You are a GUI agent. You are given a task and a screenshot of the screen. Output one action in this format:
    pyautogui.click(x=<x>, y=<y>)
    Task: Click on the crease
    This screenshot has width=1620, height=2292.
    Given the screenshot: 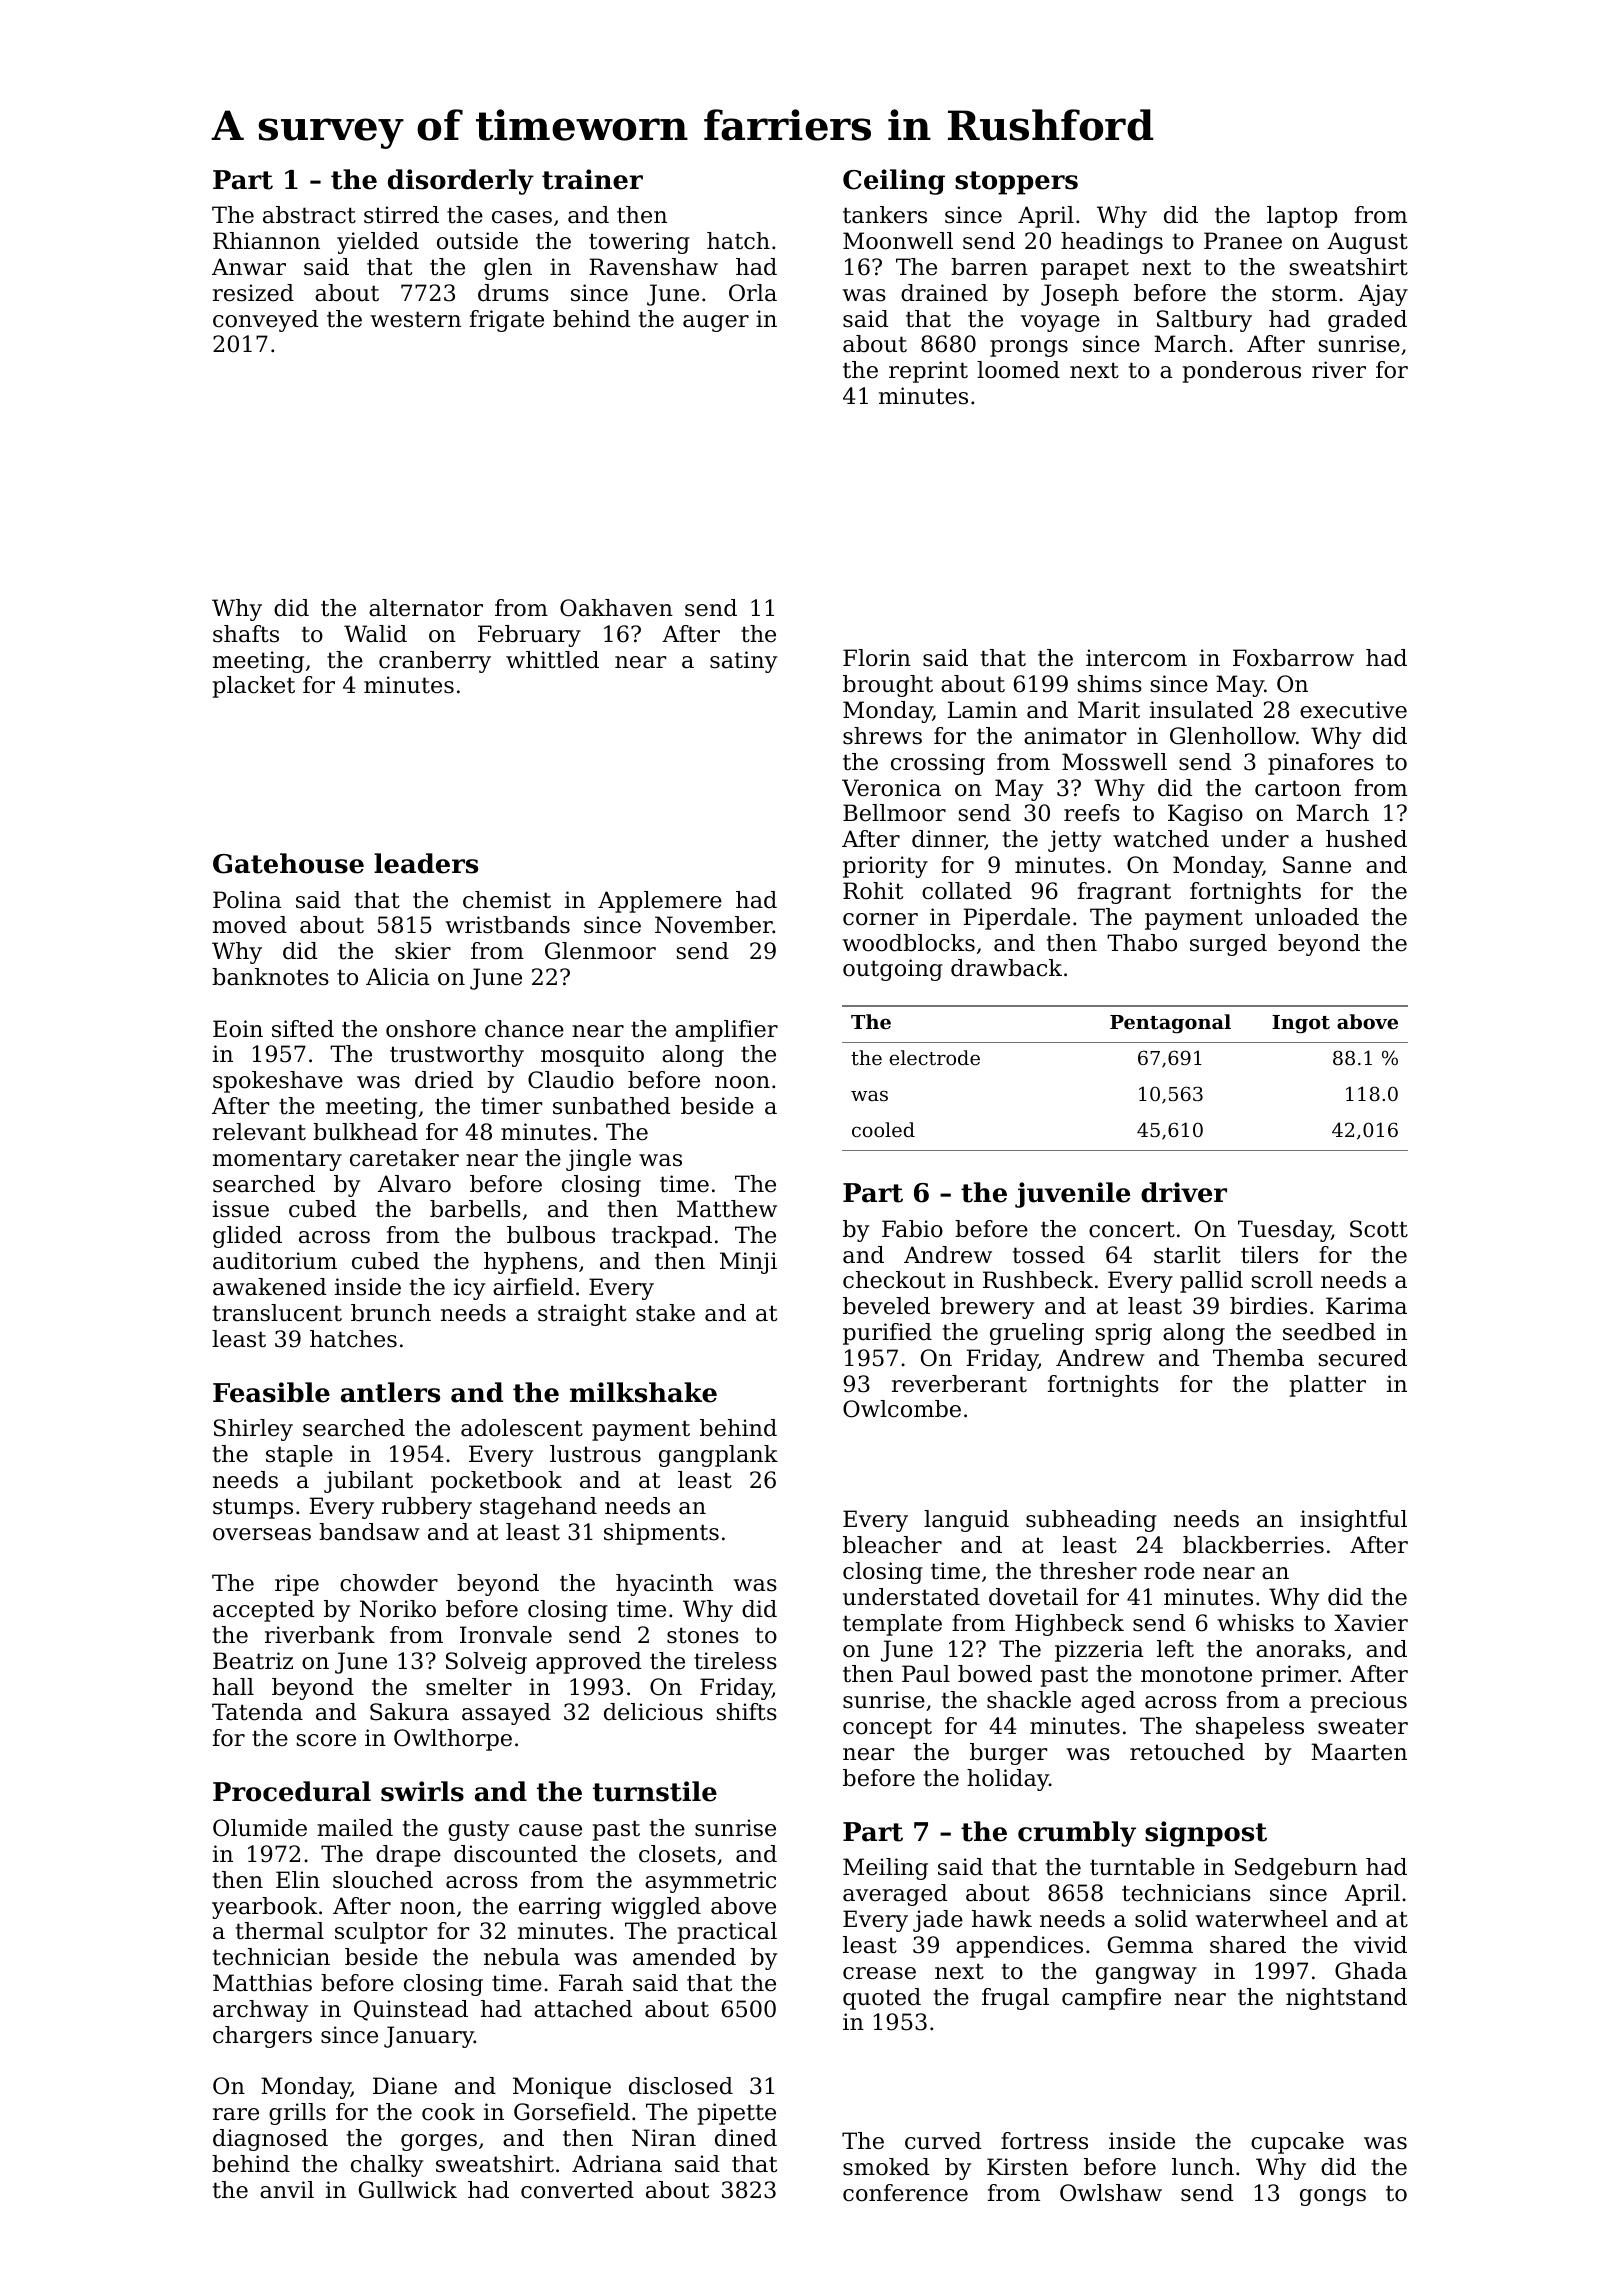 What is the action you would take?
    pyautogui.click(x=879, y=1973)
